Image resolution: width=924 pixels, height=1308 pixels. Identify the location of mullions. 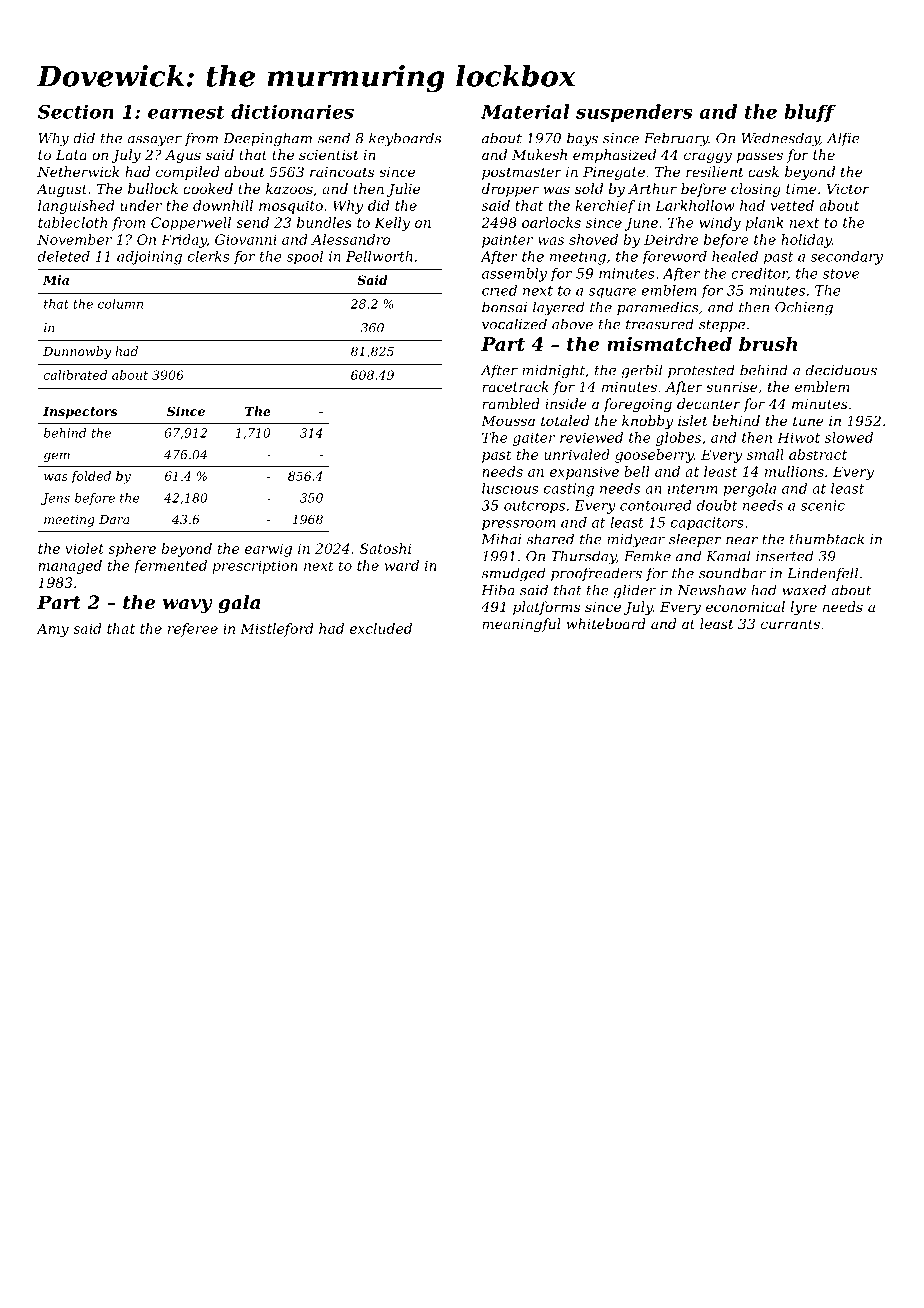
(794, 471).
